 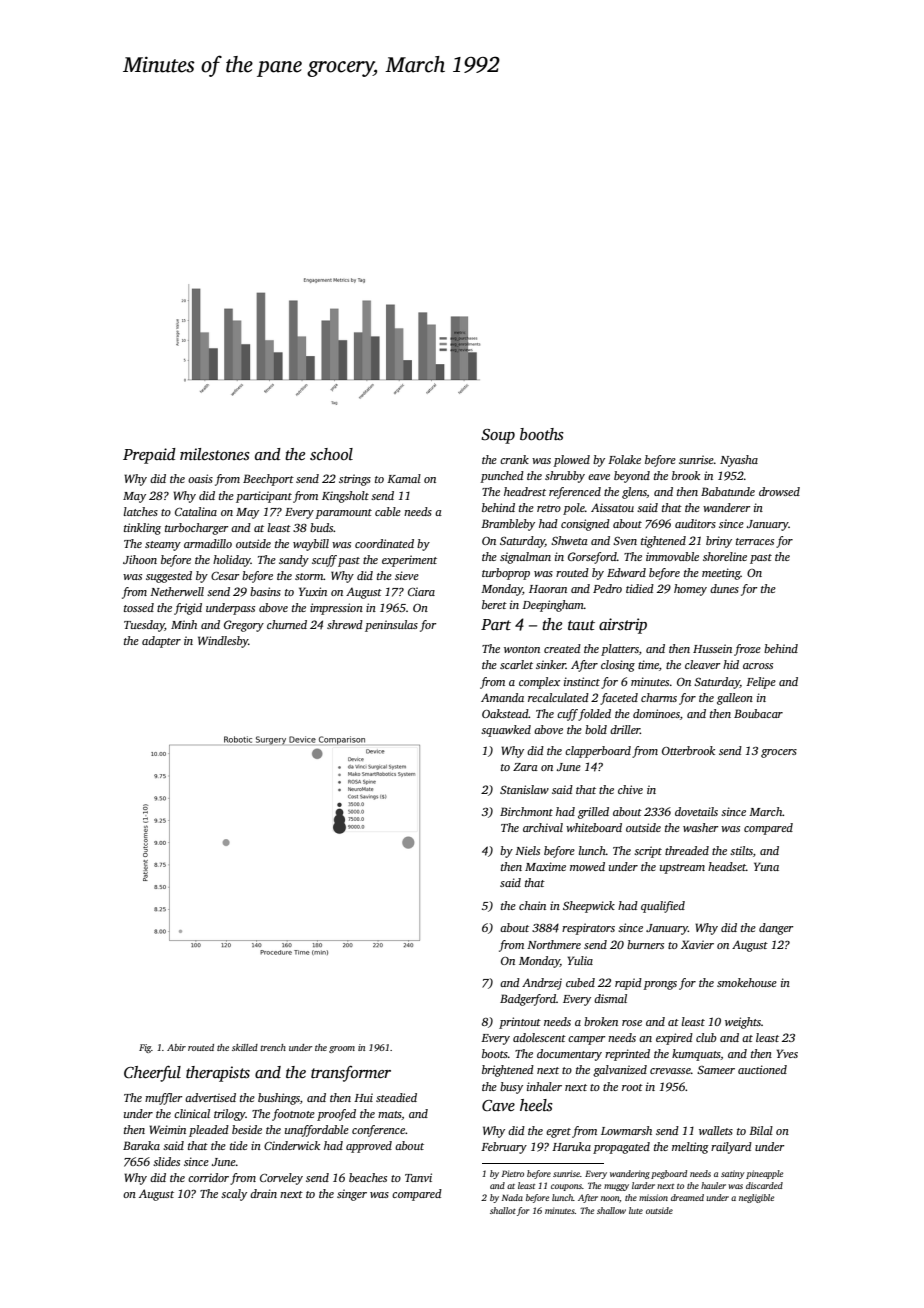 What do you see at coordinates (223, 642) in the document?
I see `Windlesby` at bounding box center [223, 642].
